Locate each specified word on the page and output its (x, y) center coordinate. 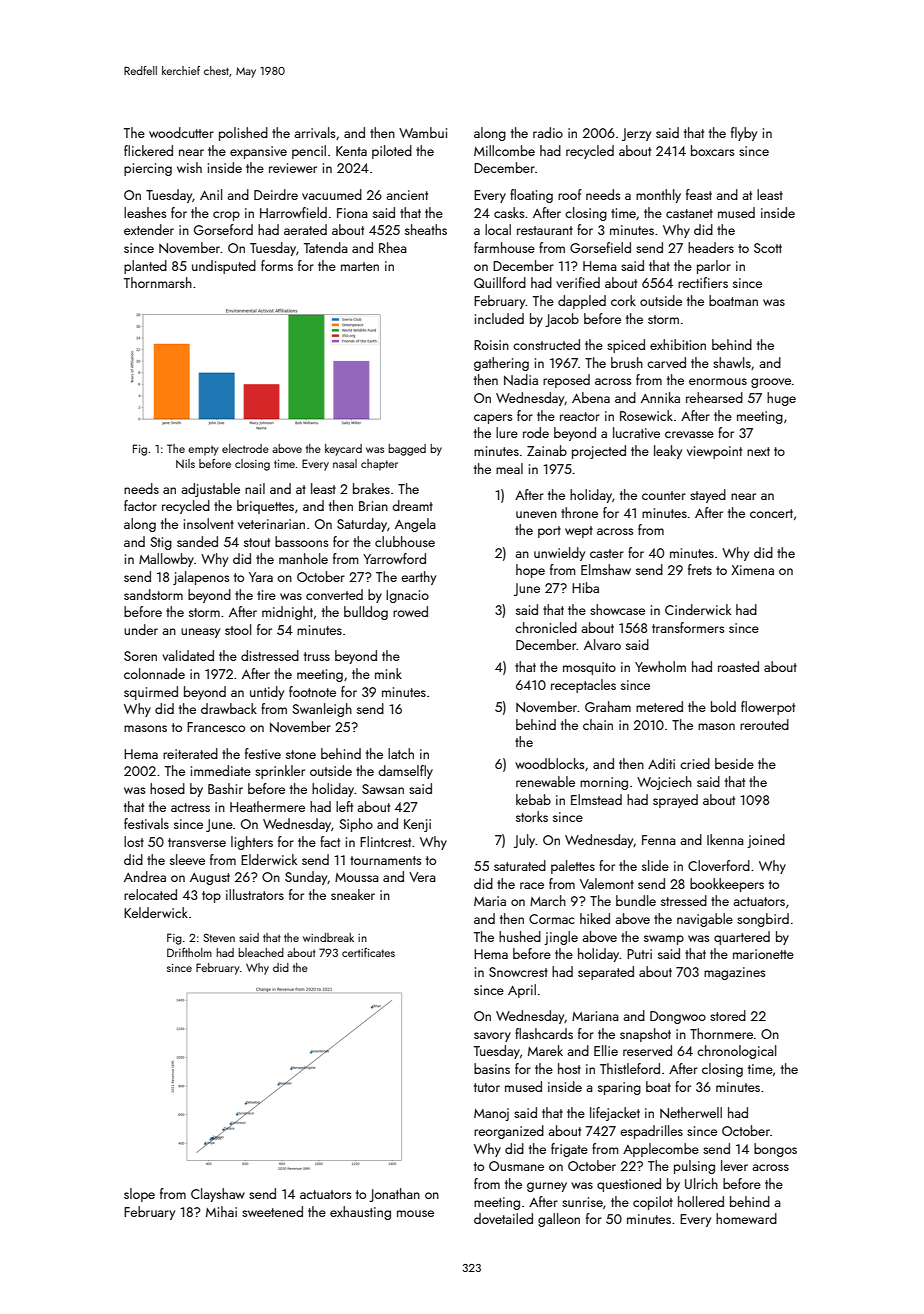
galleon (559, 1220)
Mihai (221, 1211)
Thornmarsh (158, 282)
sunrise (582, 1202)
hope (530, 571)
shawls (732, 362)
